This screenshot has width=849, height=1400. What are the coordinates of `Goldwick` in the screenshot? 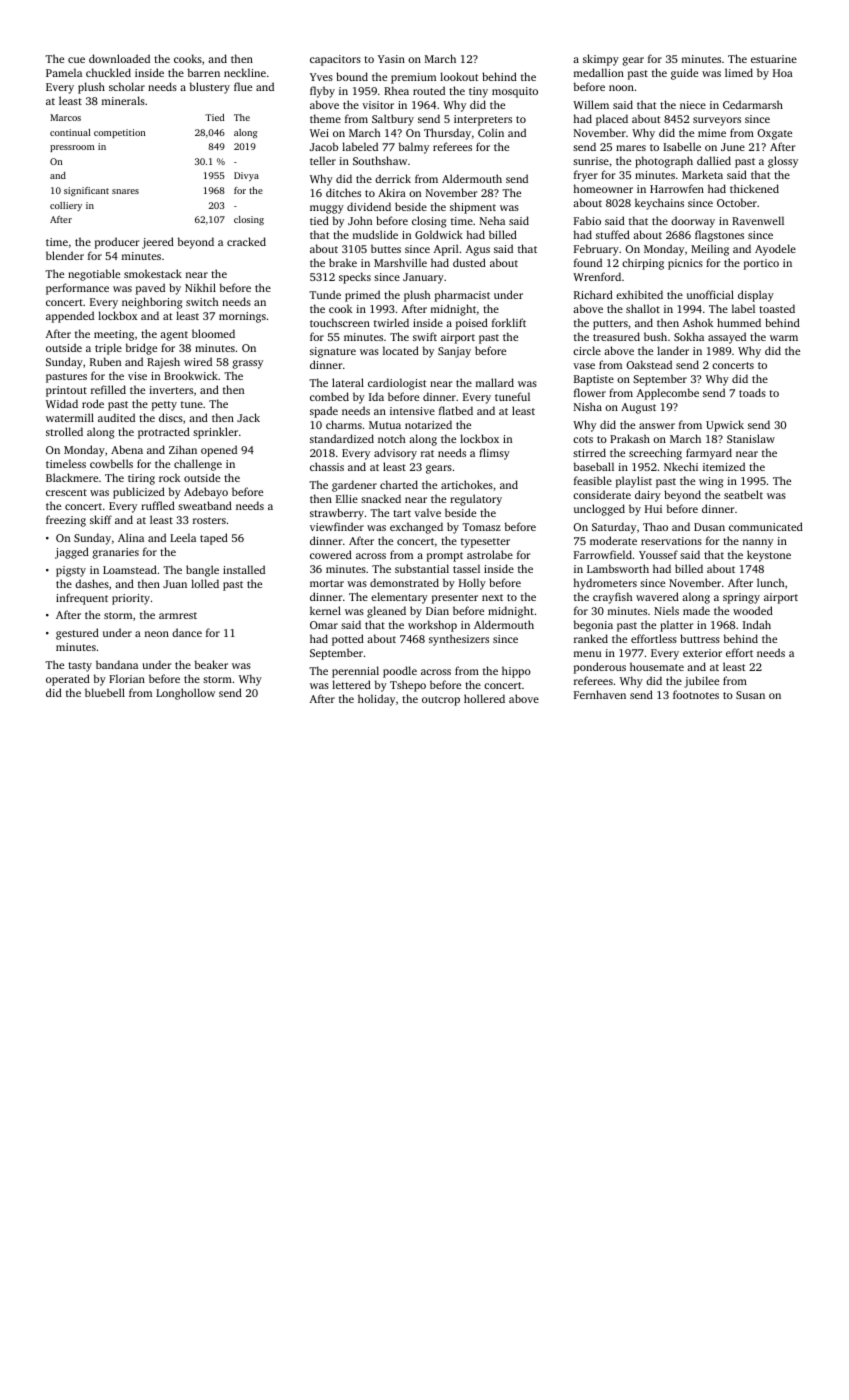 It's located at (439, 234).
